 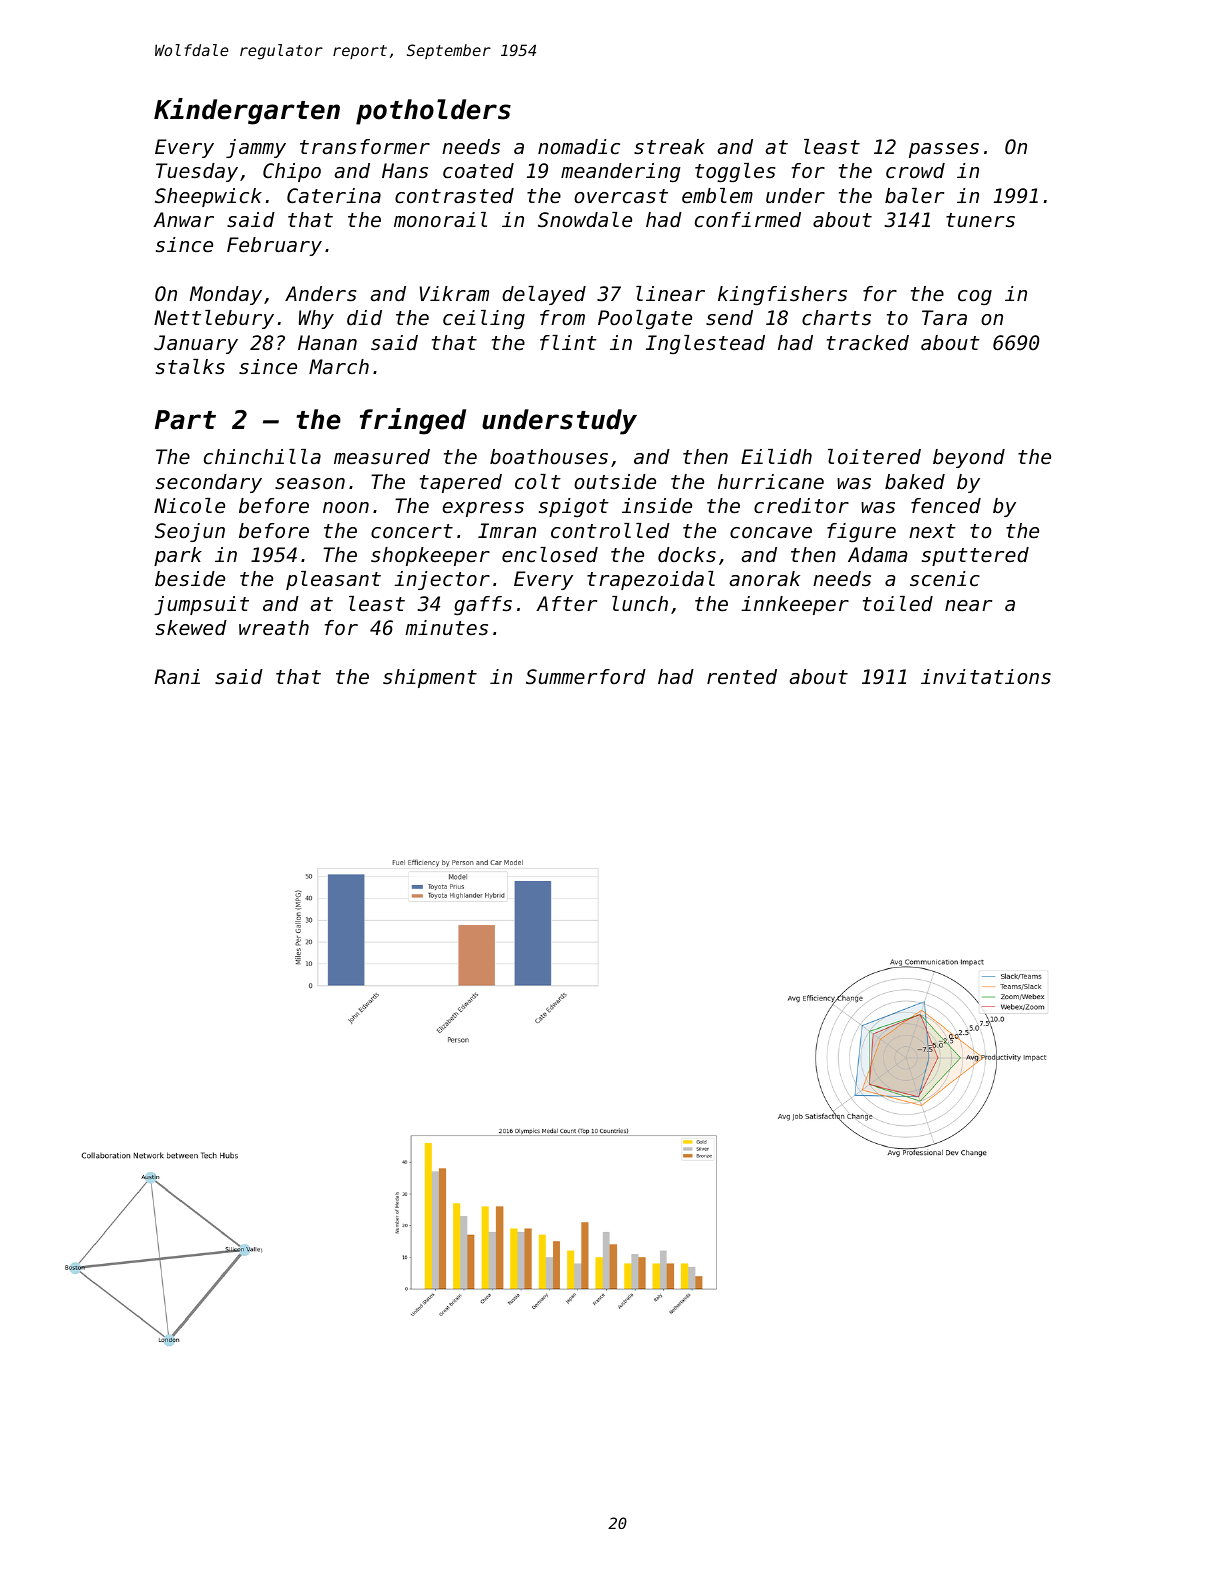 I want to click on fringed, so click(x=413, y=421).
